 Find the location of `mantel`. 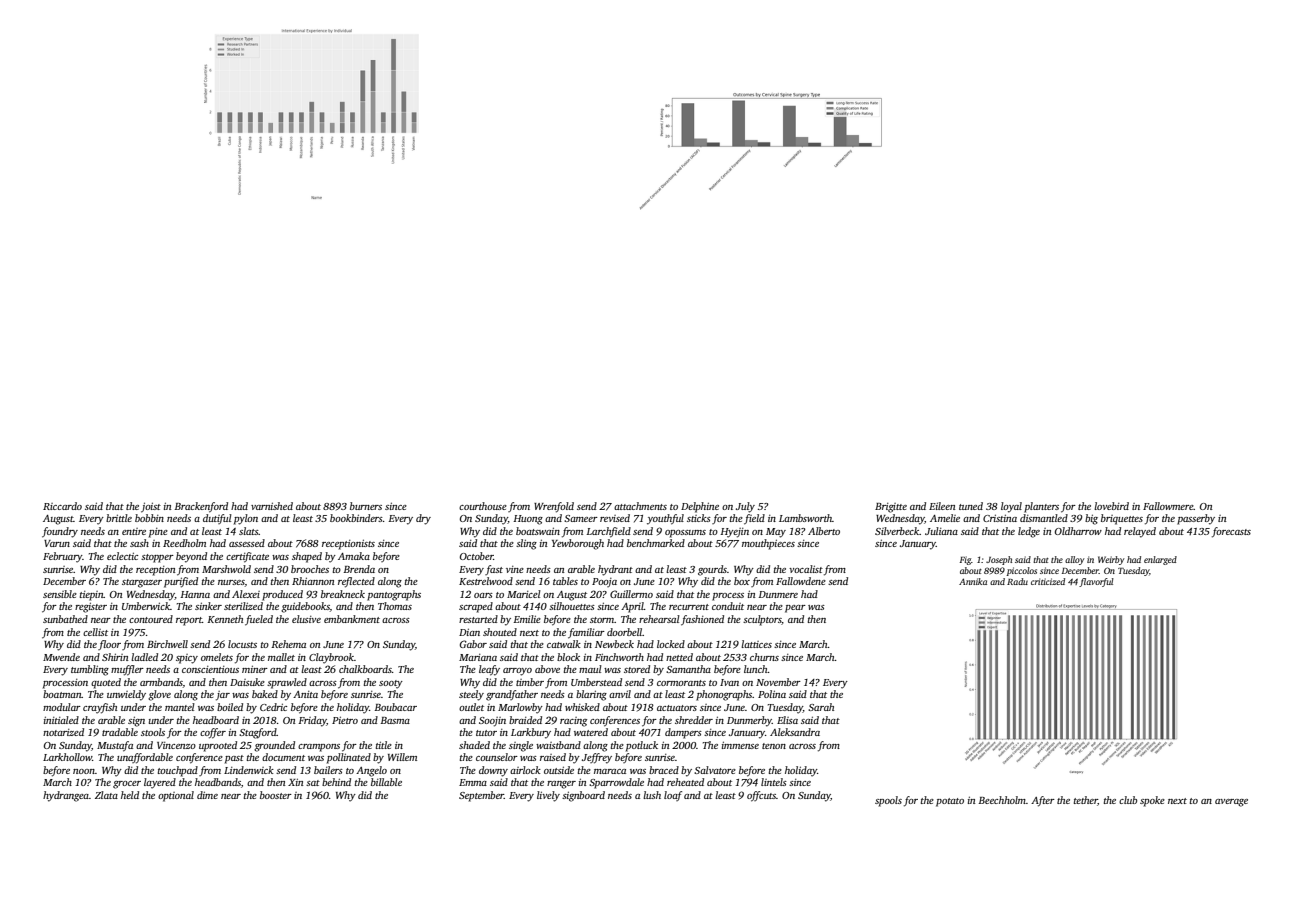

mantel is located at coordinates (180, 707).
